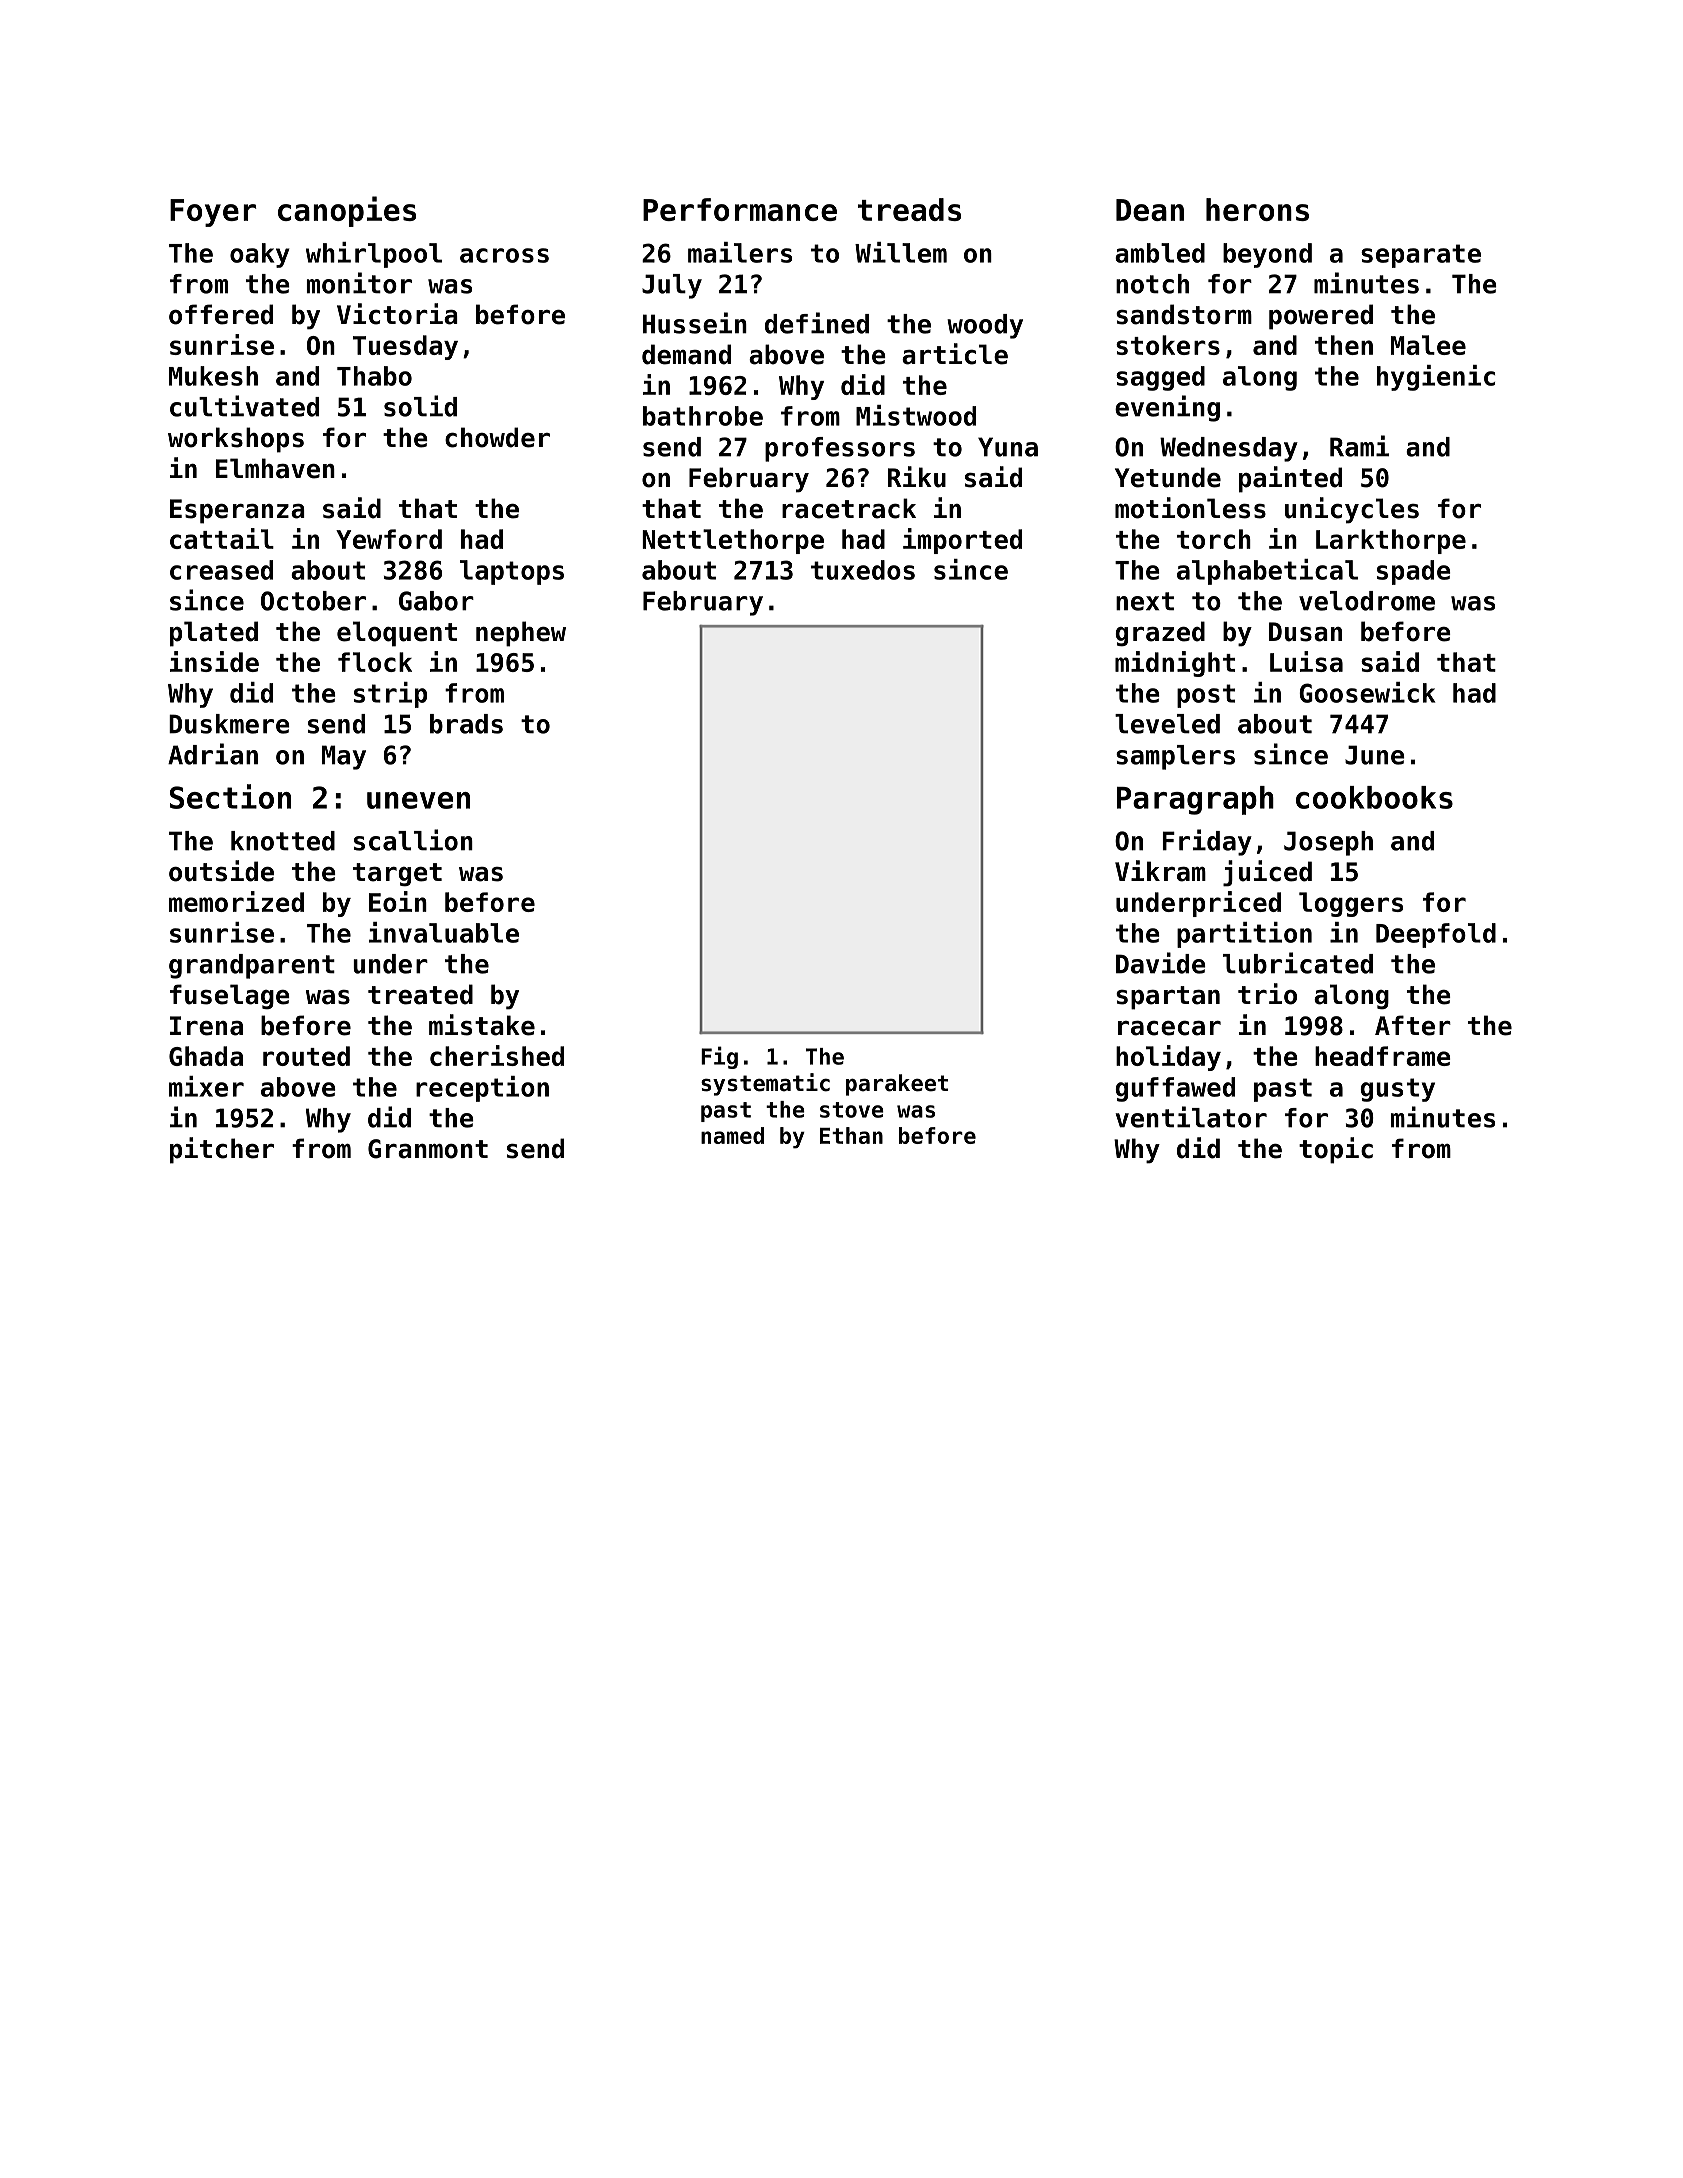 This screenshot has width=1683, height=2178. What do you see at coordinates (1367, 601) in the screenshot?
I see `velodrome` at bounding box center [1367, 601].
